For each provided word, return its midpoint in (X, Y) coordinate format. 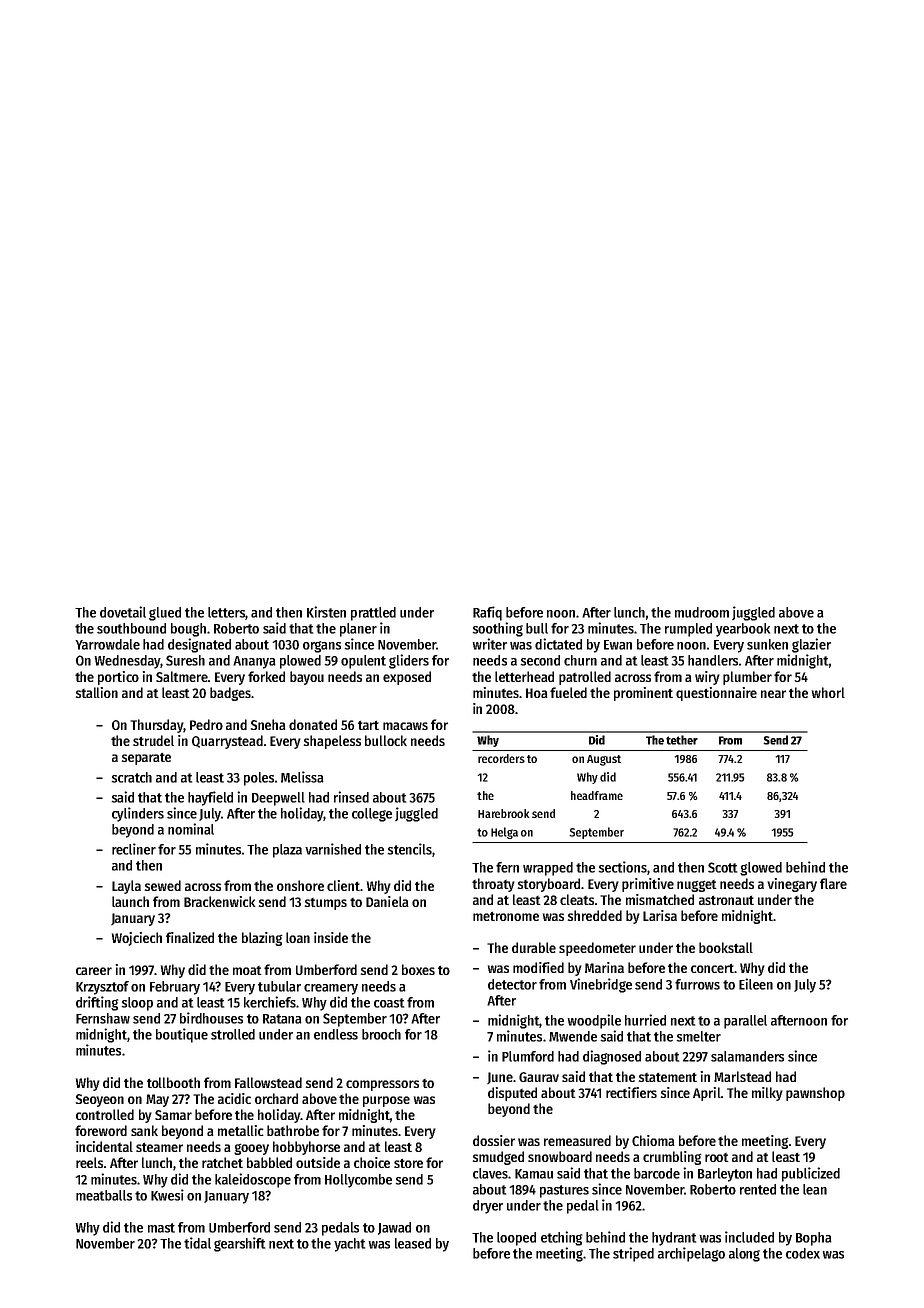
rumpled (688, 630)
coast (389, 1003)
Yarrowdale (108, 644)
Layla (126, 887)
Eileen (756, 984)
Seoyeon (100, 1100)
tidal (197, 1243)
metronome (506, 916)
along (744, 1255)
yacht (349, 1245)
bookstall (726, 947)
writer (490, 644)
